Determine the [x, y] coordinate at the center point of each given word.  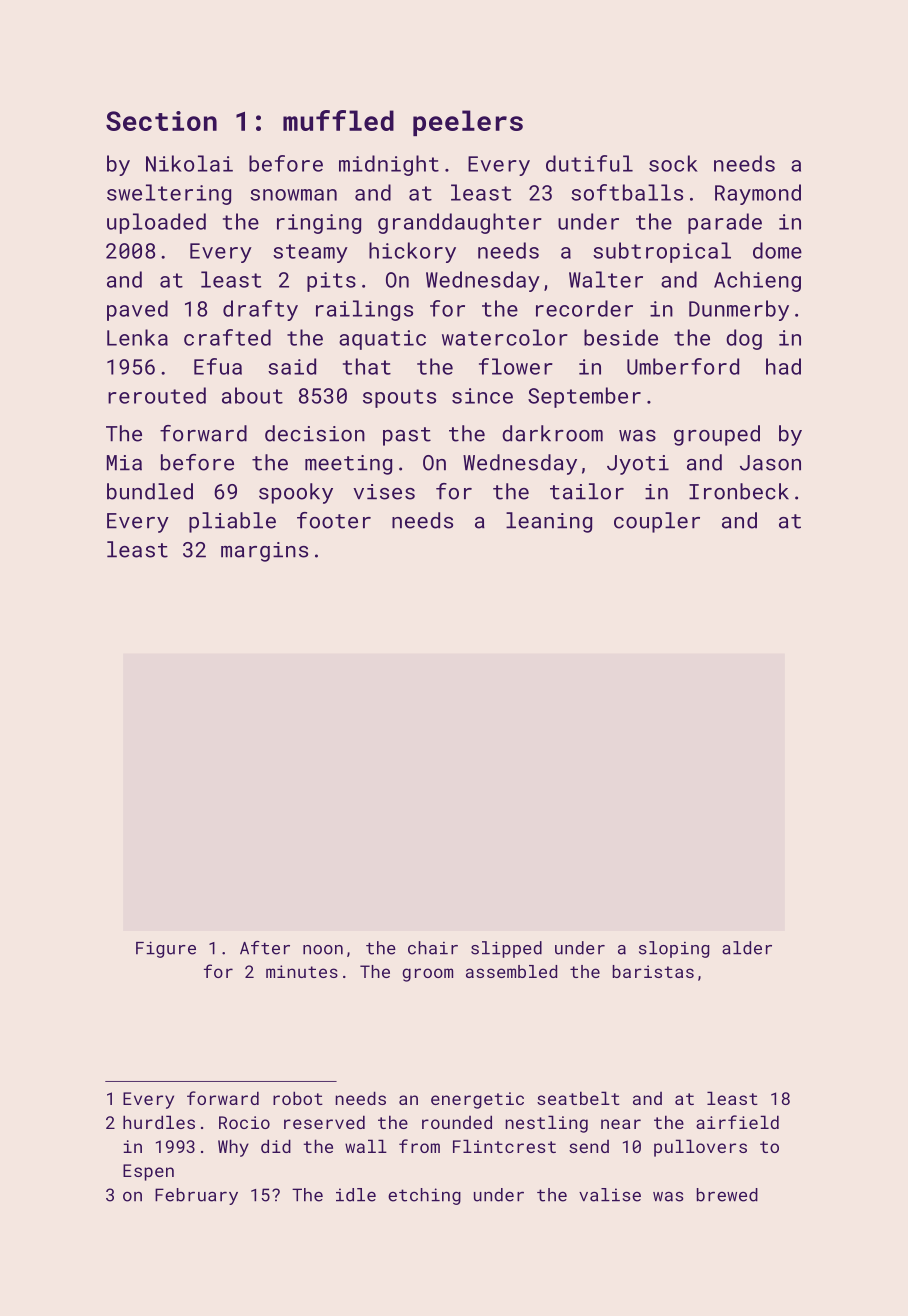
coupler [657, 522]
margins [264, 552]
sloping [674, 949]
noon [323, 950]
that [367, 366]
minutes [302, 971]
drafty [260, 310]
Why [233, 1148]
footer [334, 520]
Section [161, 121]
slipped [506, 949]
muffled [338, 120]
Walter [606, 279]
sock [673, 163]
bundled [150, 491]
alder [747, 948]
